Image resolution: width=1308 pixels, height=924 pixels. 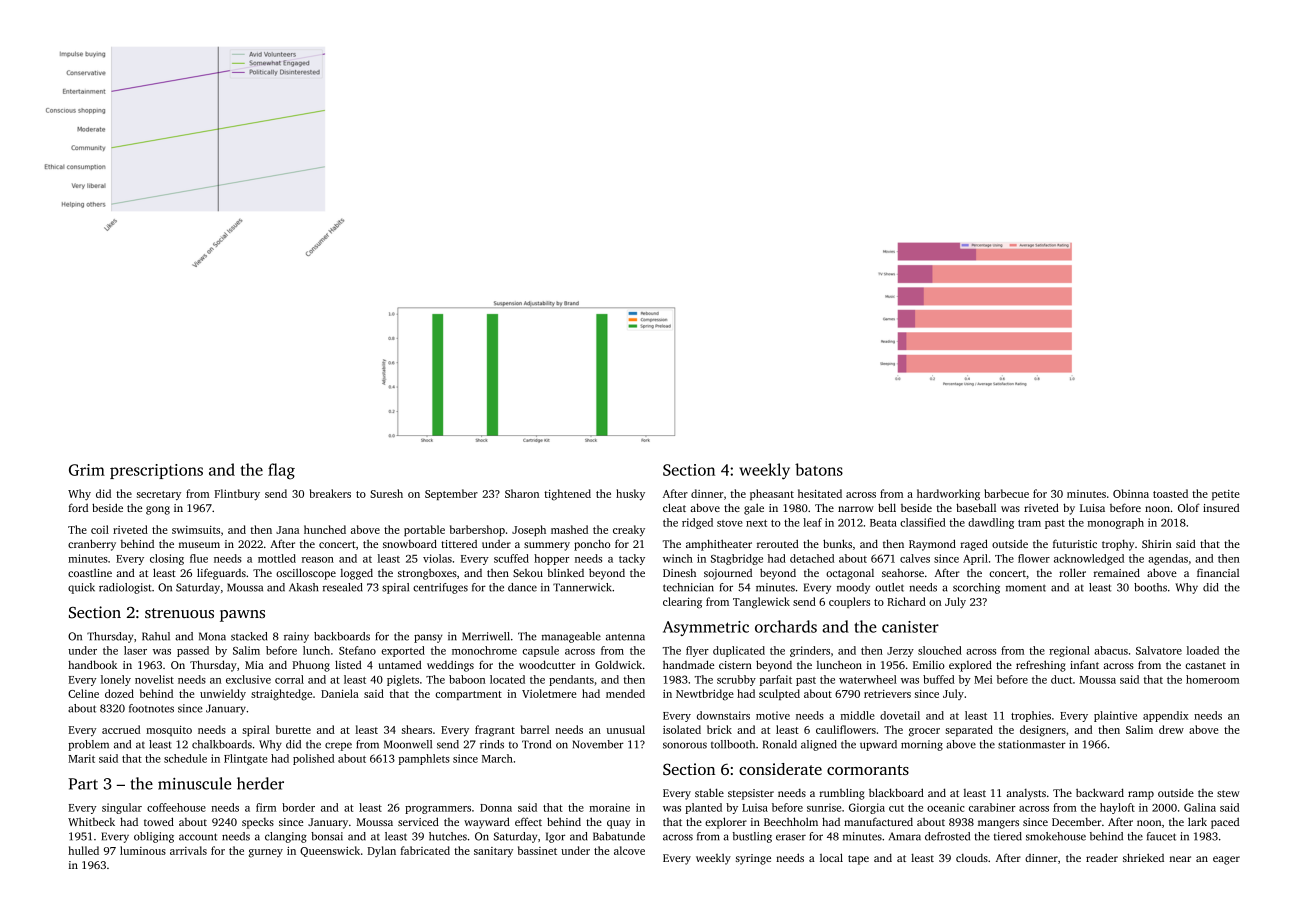 I want to click on booths, so click(x=1150, y=587).
